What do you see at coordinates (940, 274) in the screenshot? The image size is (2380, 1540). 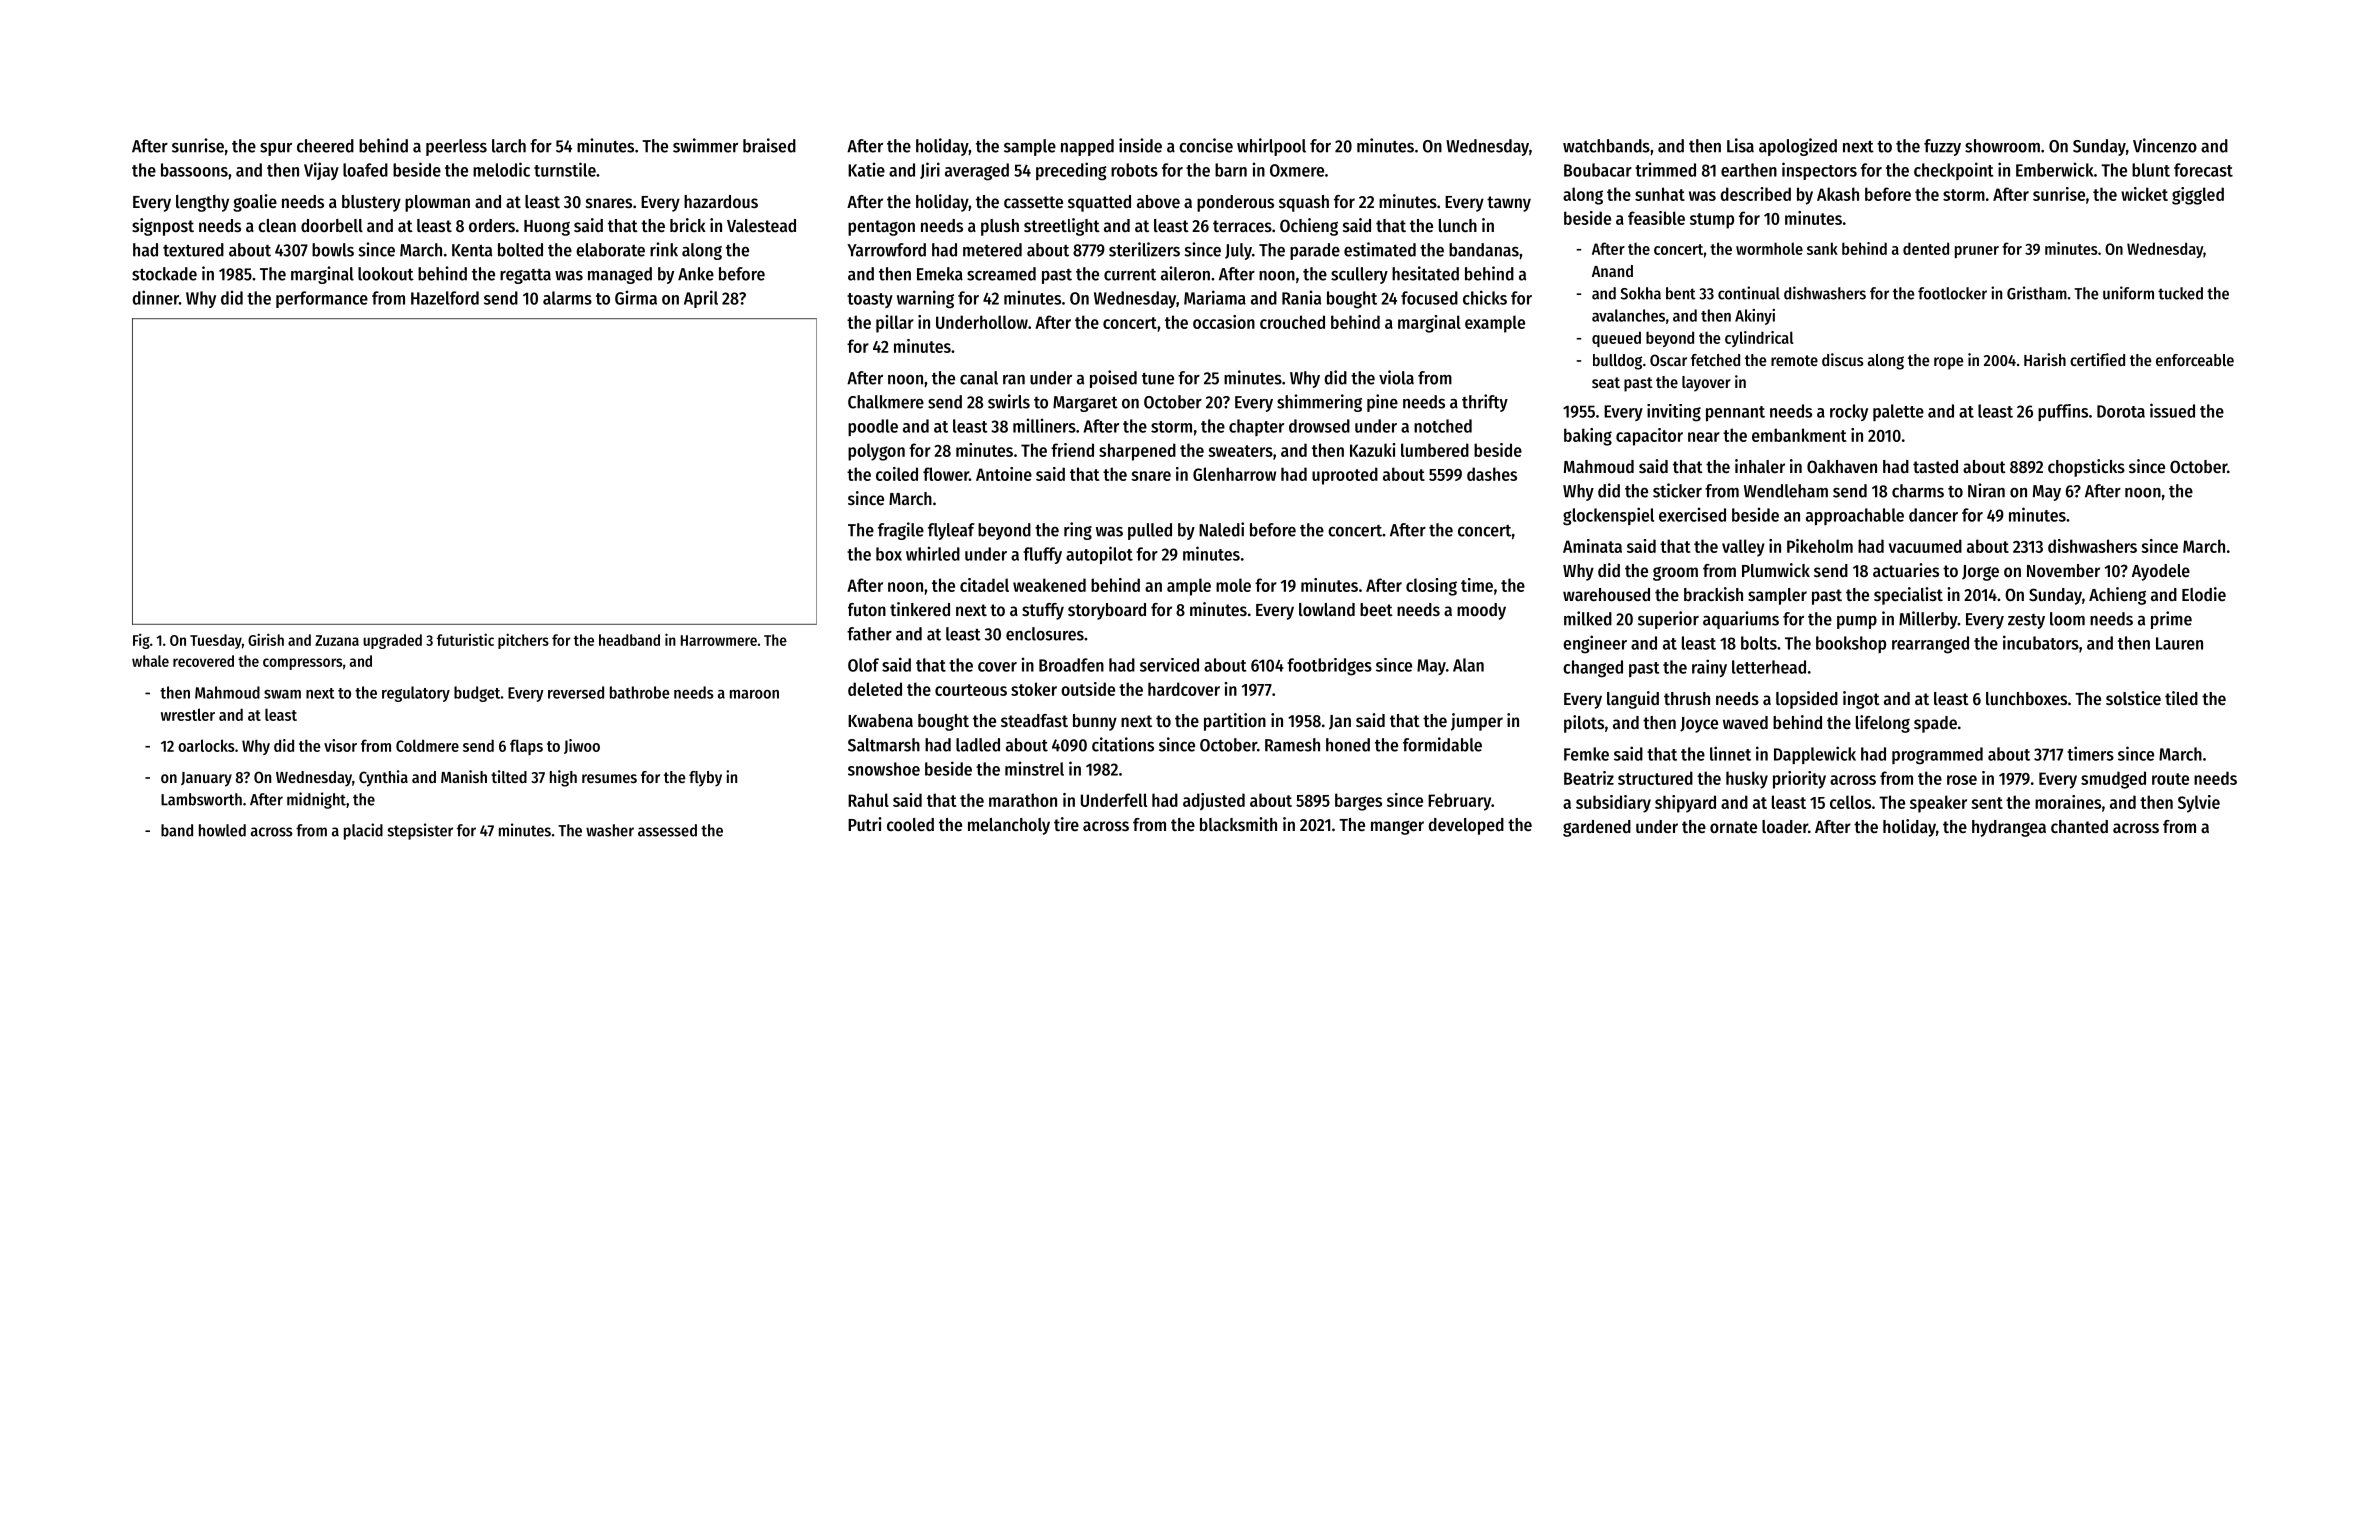 I see `Emeka` at bounding box center [940, 274].
